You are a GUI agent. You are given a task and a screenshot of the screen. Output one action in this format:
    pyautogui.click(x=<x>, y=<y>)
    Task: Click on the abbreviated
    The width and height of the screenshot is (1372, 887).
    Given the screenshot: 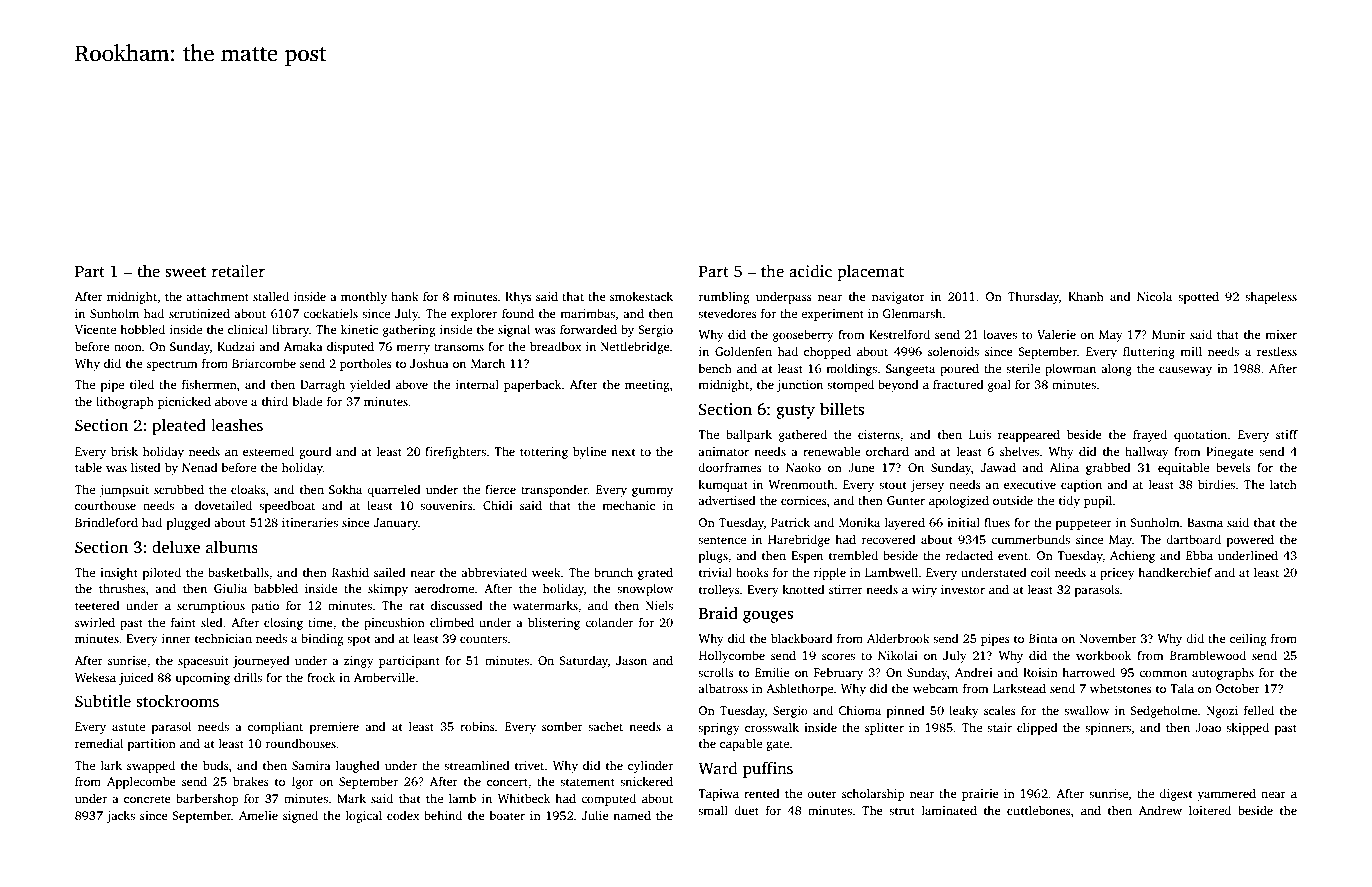 What is the action you would take?
    pyautogui.click(x=494, y=572)
